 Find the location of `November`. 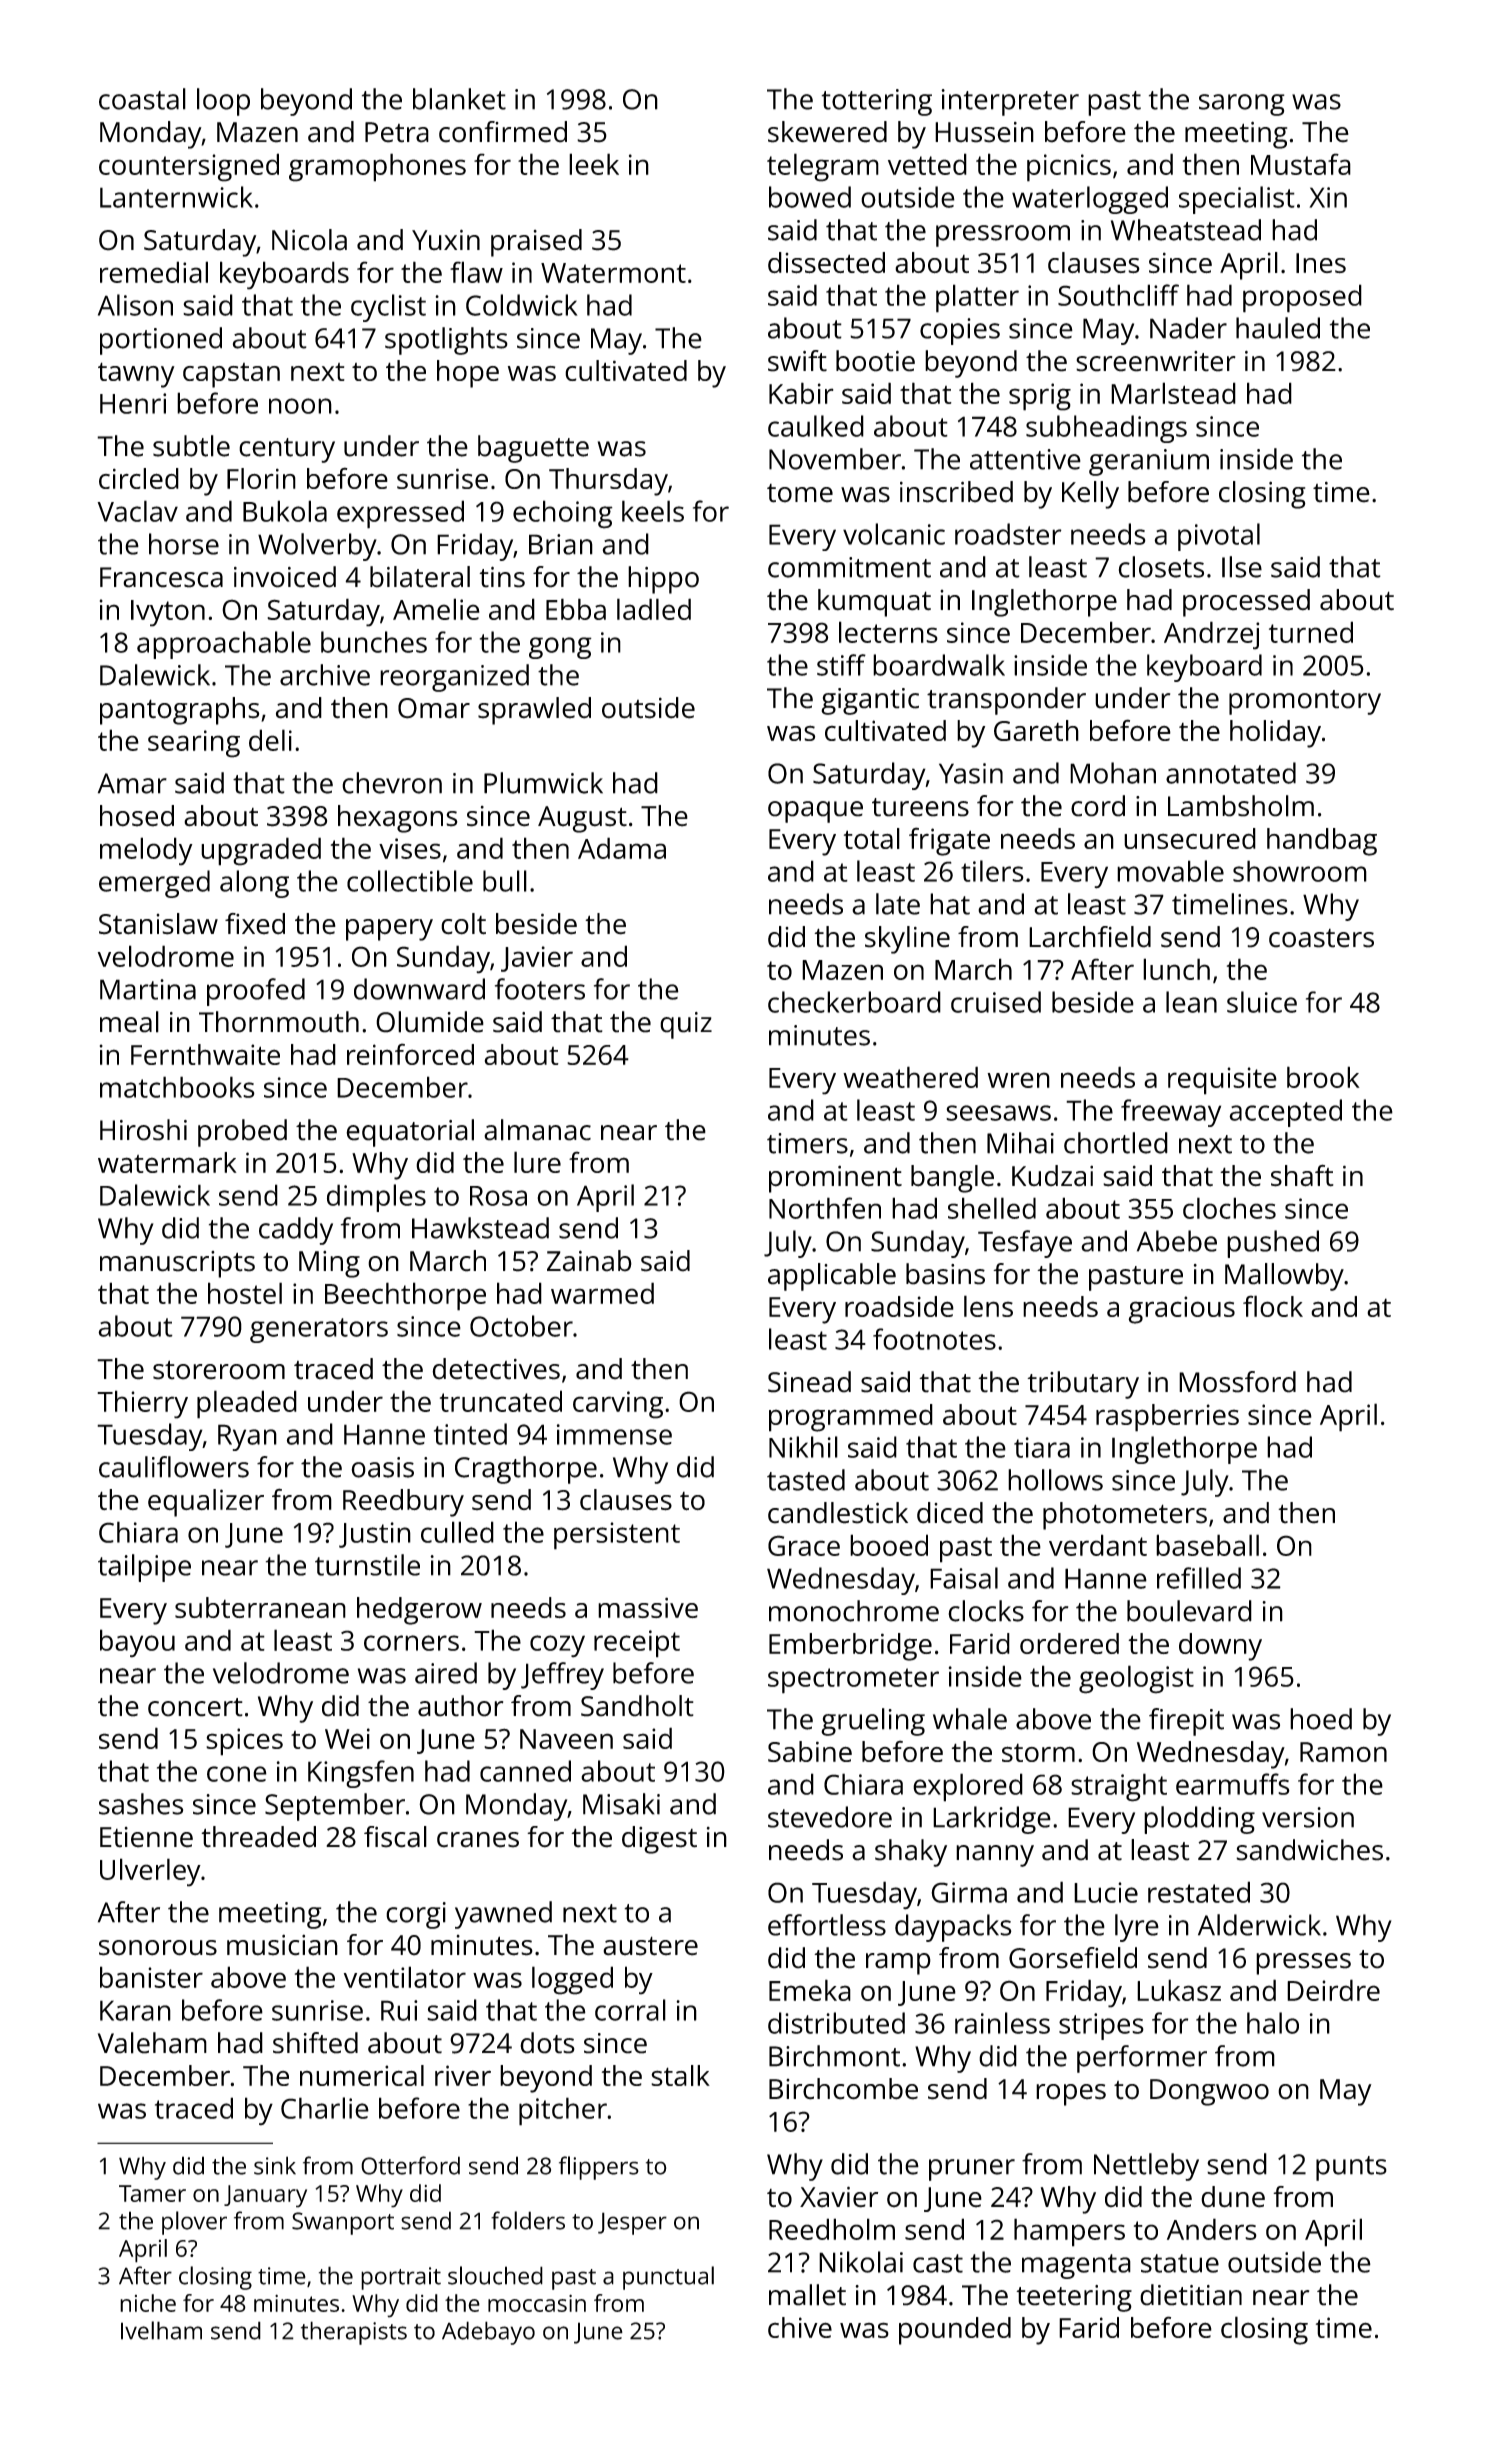

November is located at coordinates (835, 459).
